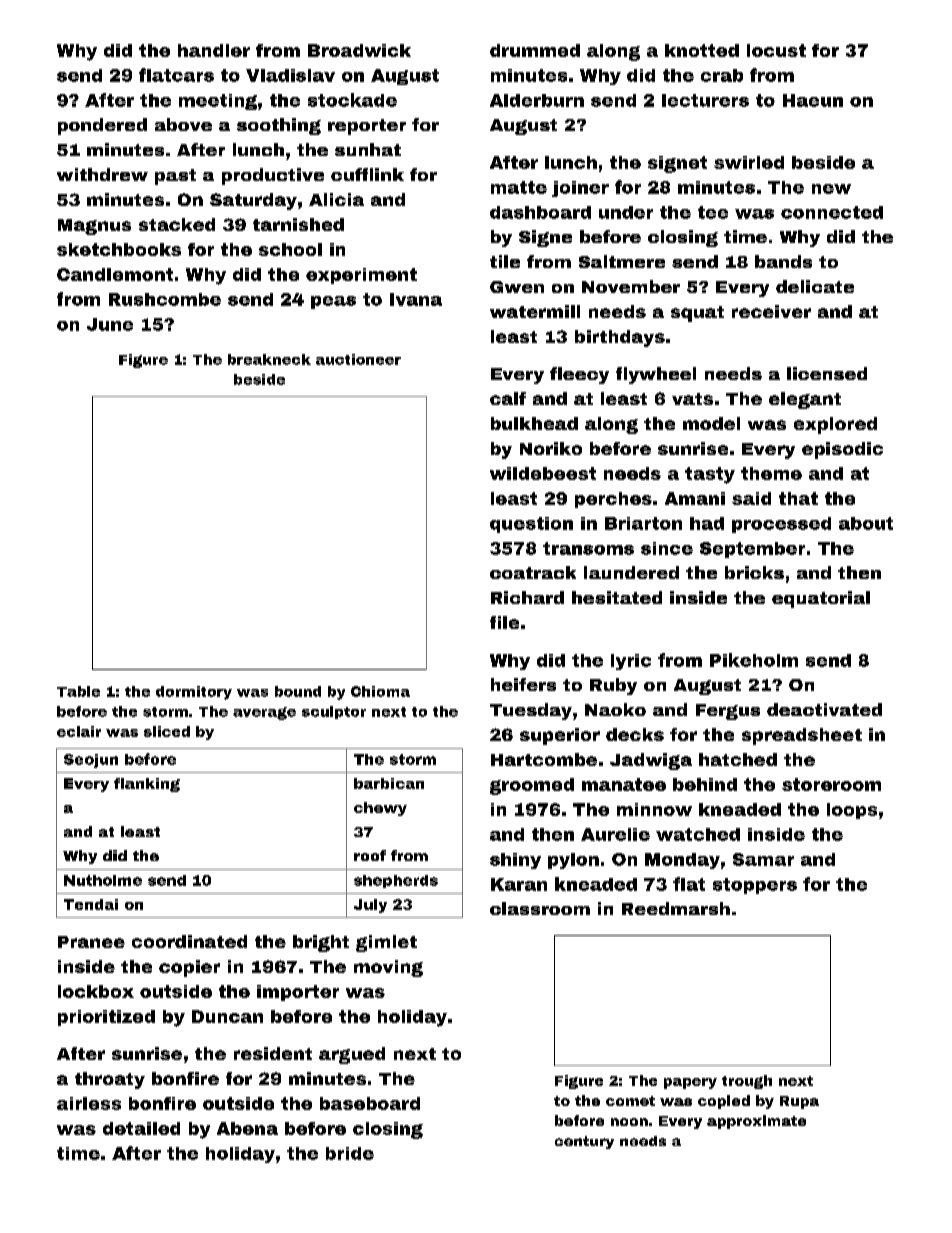  Describe the element at coordinates (183, 124) in the screenshot. I see `above` at that location.
